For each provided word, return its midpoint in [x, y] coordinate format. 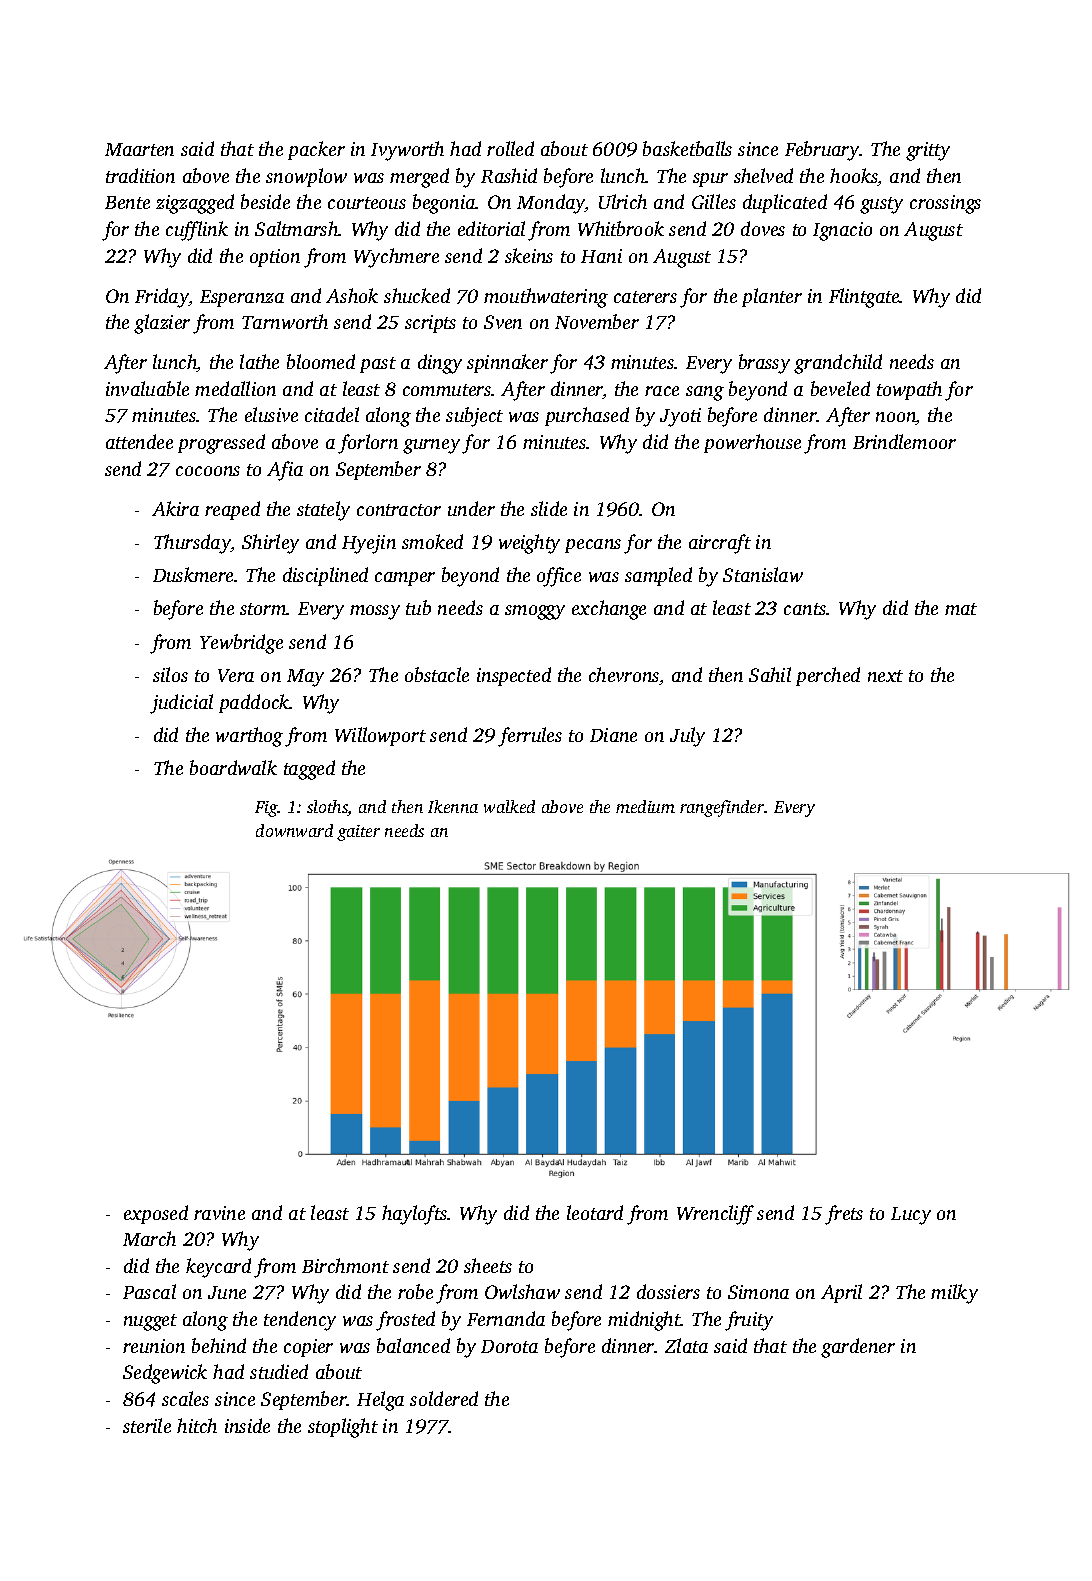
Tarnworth [285, 321]
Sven [503, 322]
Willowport [380, 736]
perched [828, 676]
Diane [613, 735]
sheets [488, 1265]
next [885, 676]
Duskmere [193, 574]
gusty [881, 205]
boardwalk [233, 767]
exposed [156, 1214]
